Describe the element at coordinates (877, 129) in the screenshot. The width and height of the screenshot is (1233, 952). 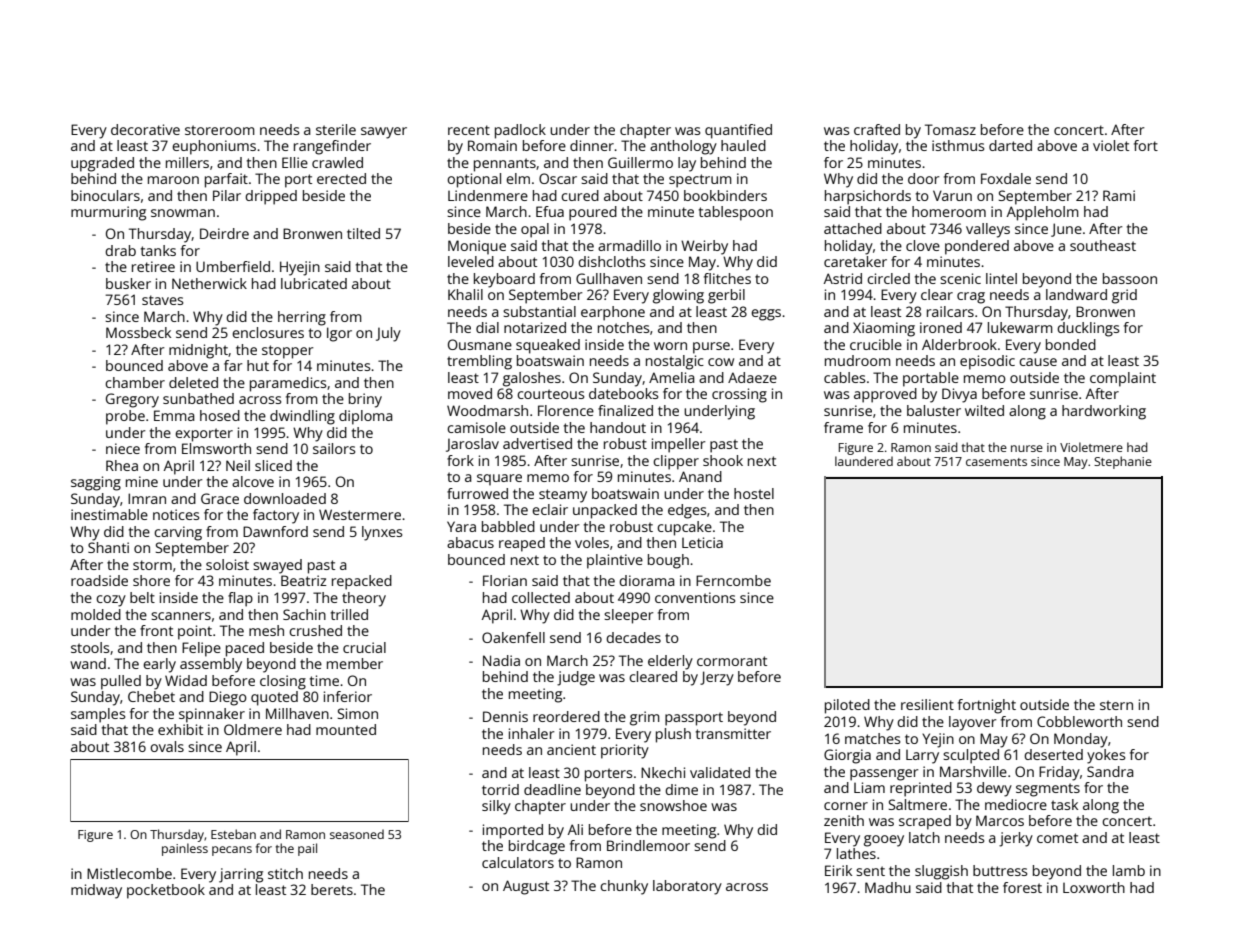
I see `crafted` at that location.
